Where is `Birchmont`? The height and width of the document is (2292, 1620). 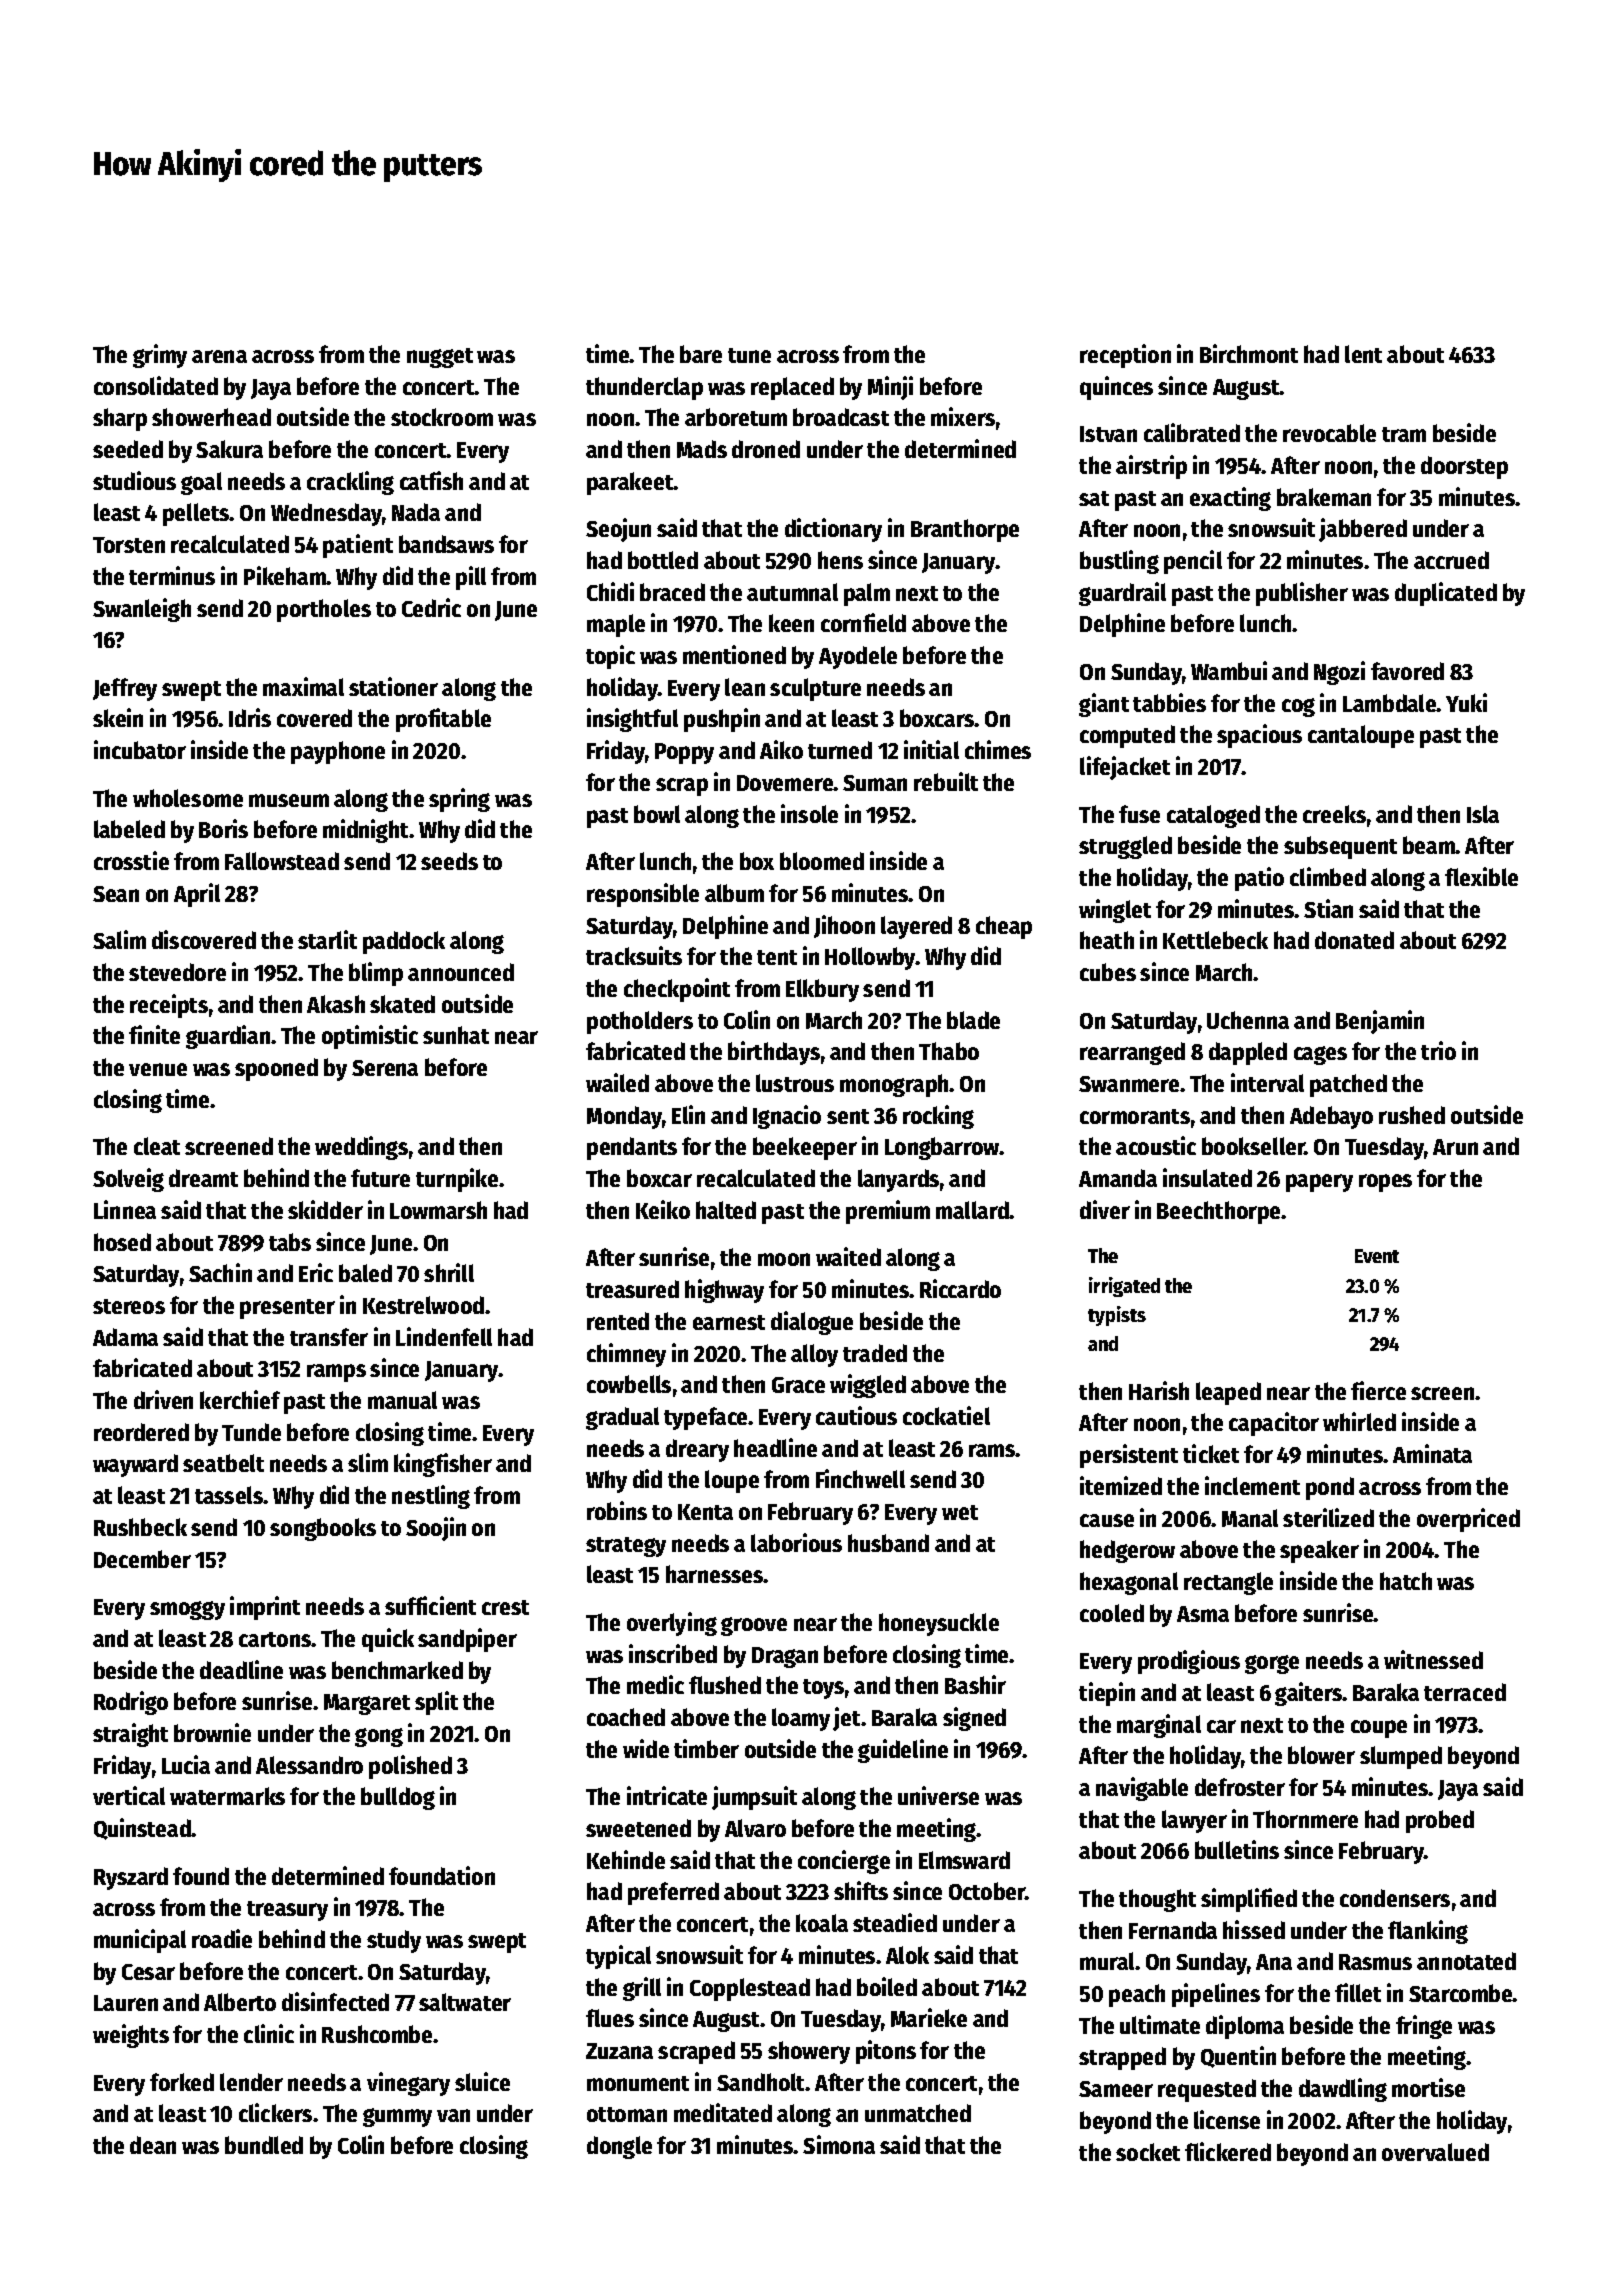 Birchmont is located at coordinates (1249, 353).
